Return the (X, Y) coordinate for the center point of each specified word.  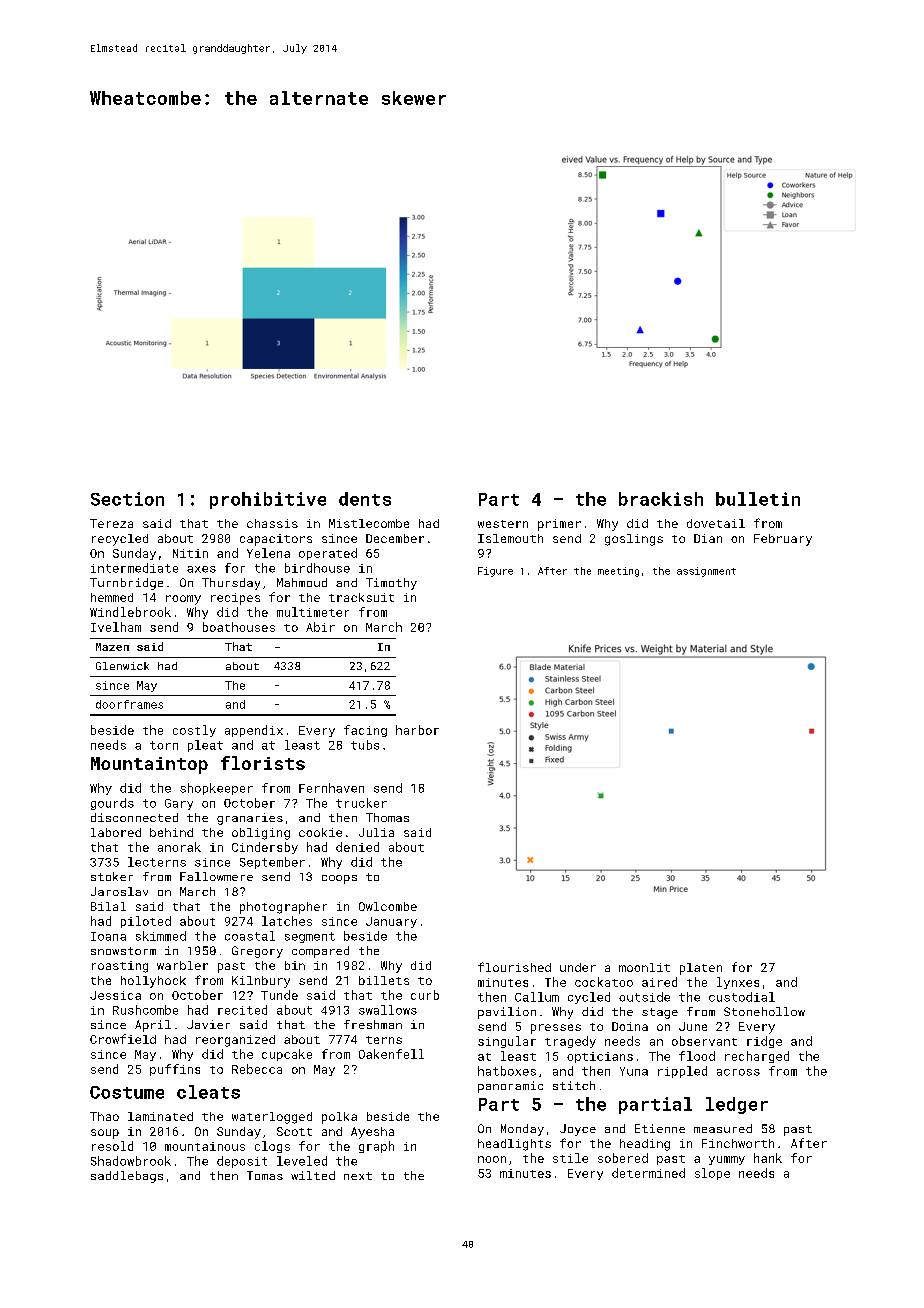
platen (701, 969)
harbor (417, 730)
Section (127, 499)
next (358, 1176)
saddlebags (127, 1177)
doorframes (129, 704)
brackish (661, 499)
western (503, 524)
